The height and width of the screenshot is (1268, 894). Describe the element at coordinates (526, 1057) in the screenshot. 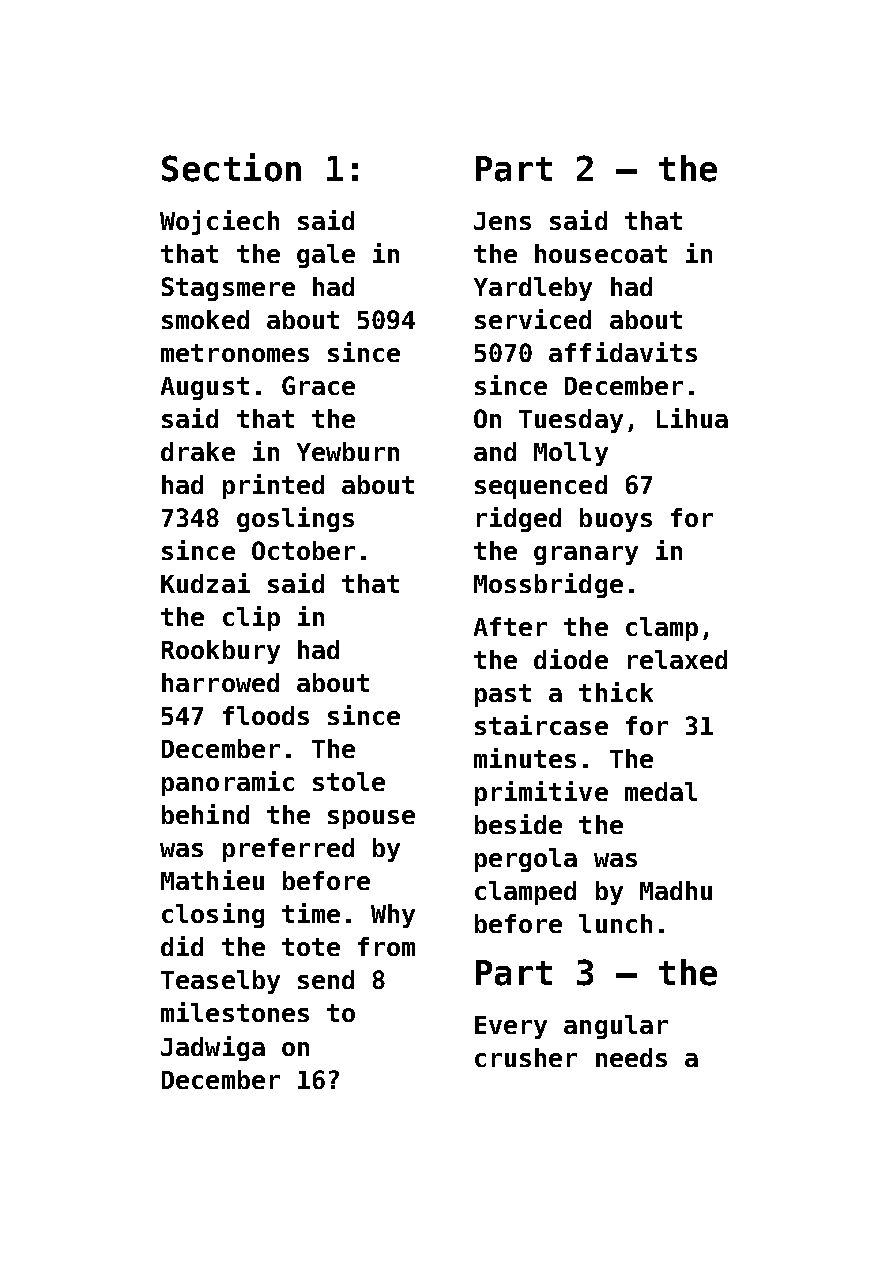

I see `crusher` at that location.
